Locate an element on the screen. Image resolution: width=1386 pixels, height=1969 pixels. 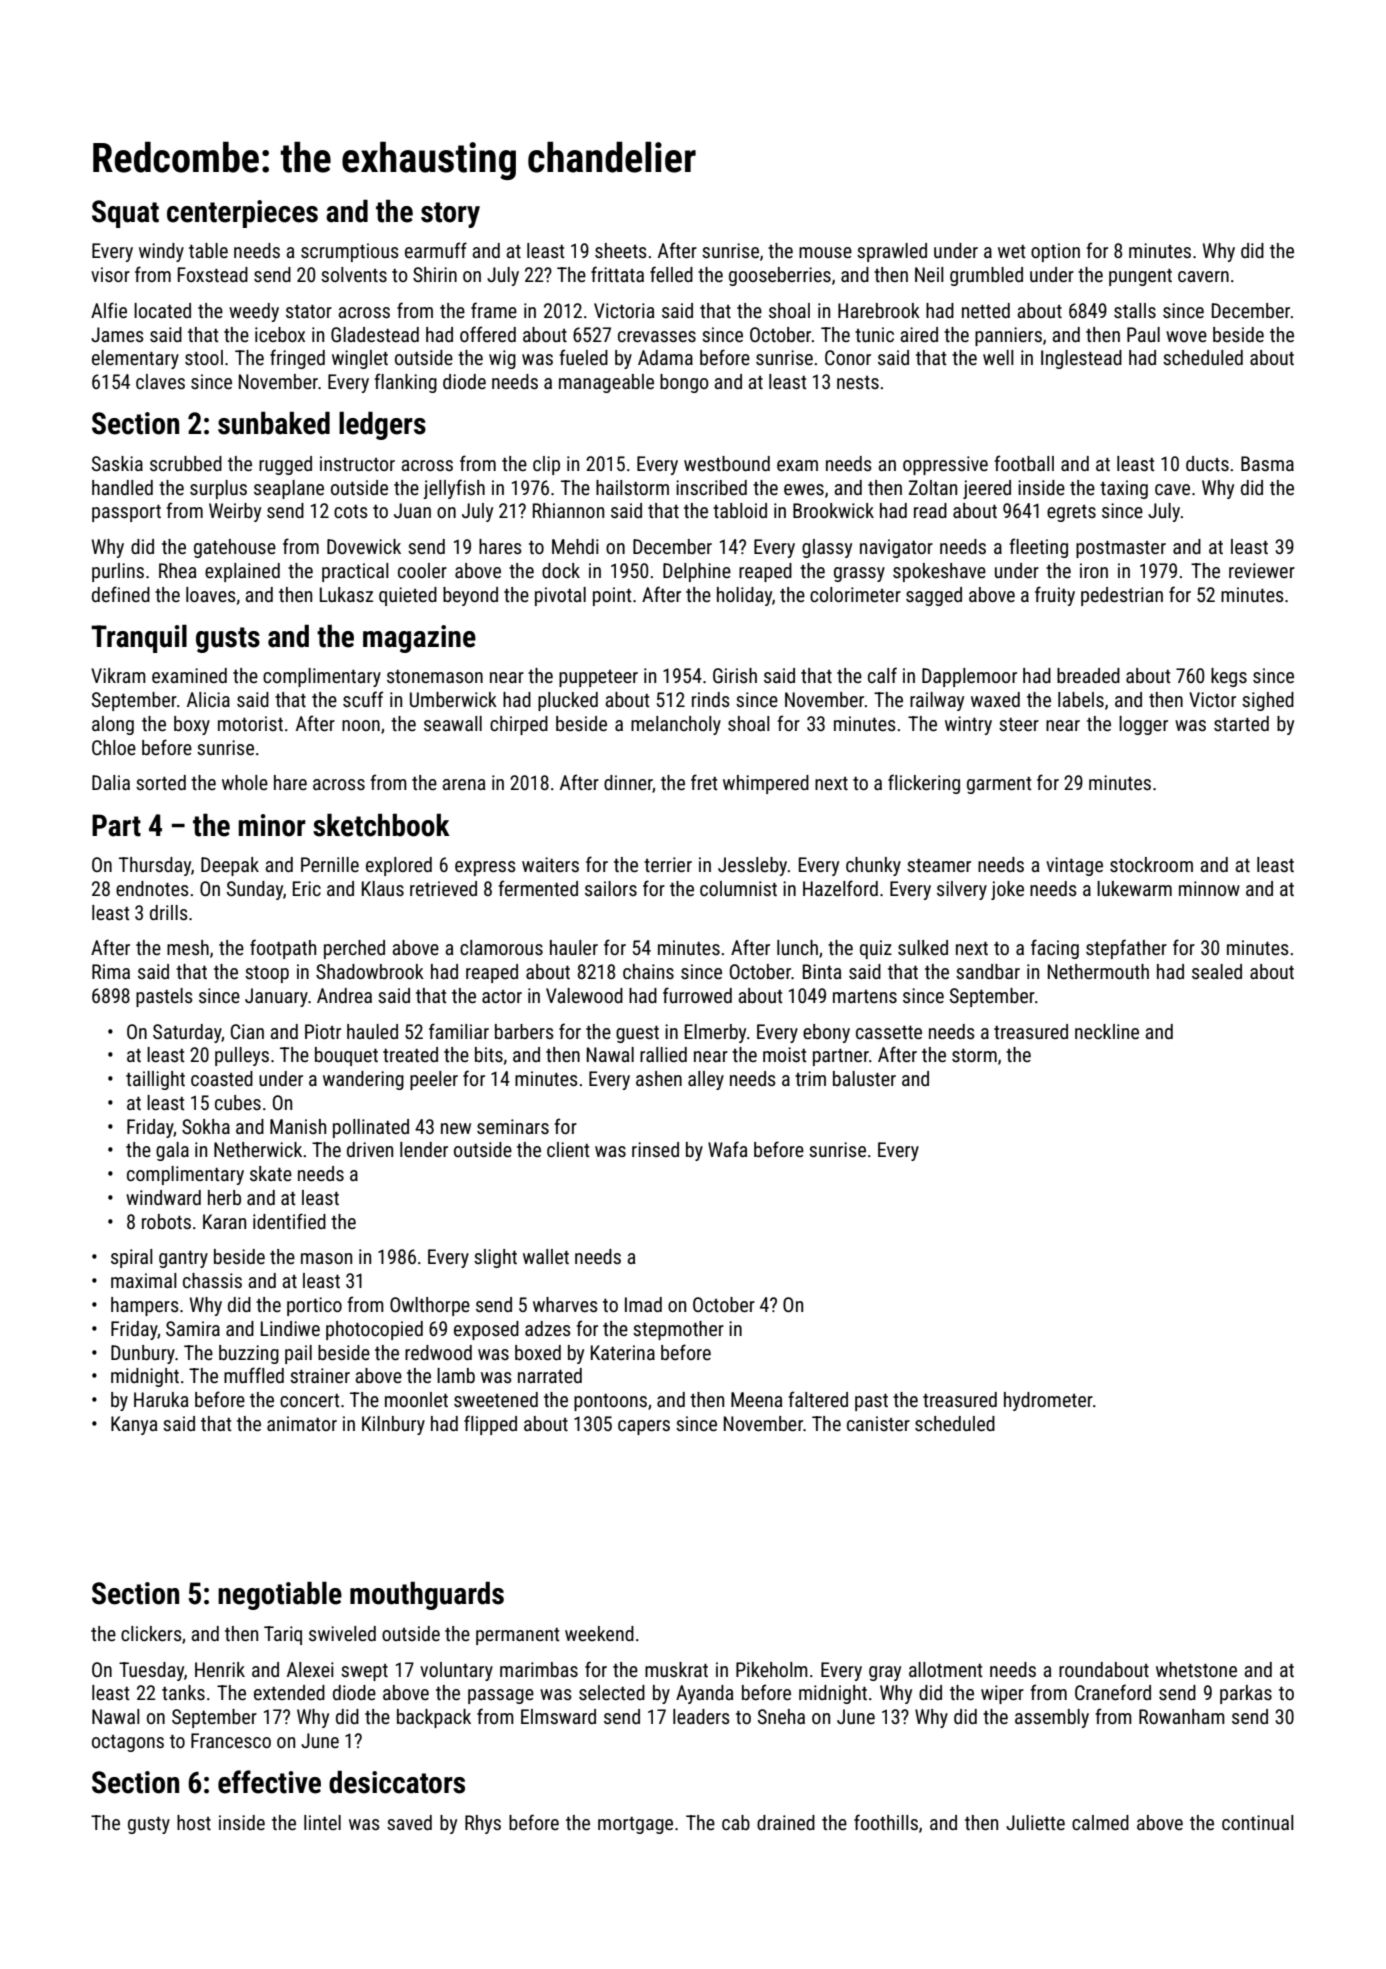
clickers is located at coordinates (151, 1633).
